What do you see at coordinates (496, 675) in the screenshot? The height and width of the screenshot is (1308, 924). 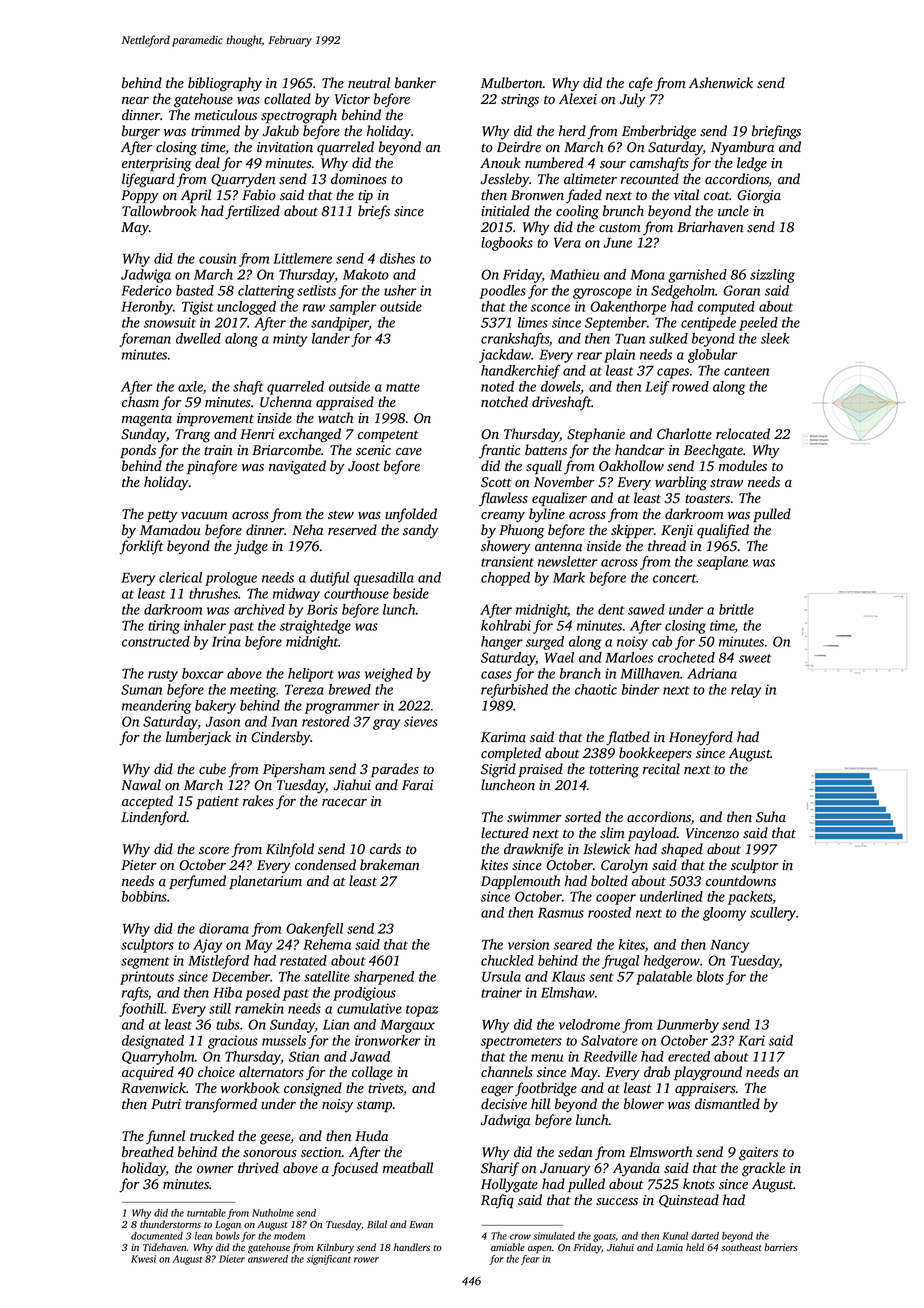 I see `cases` at bounding box center [496, 675].
